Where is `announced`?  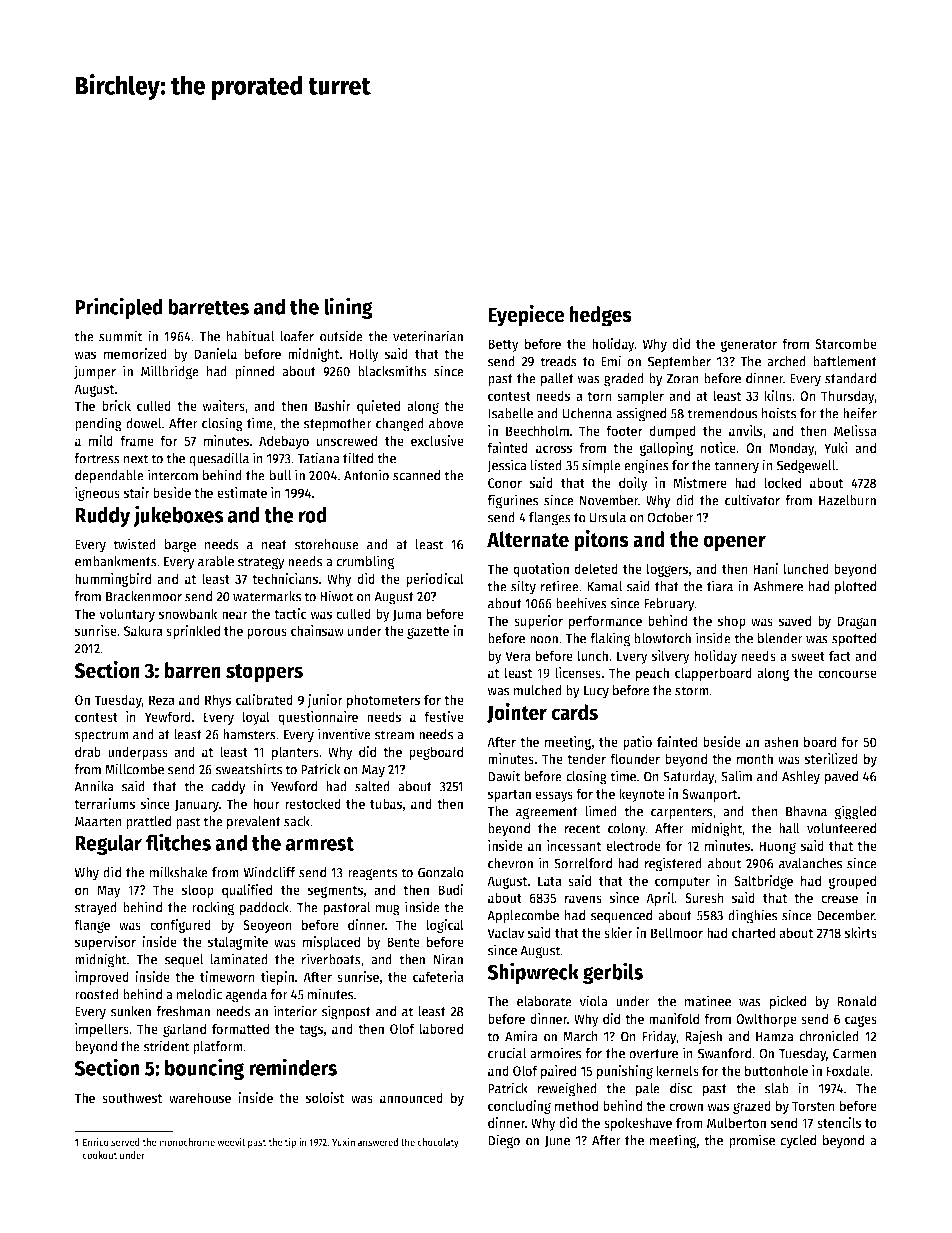
announced is located at coordinates (411, 1097).
